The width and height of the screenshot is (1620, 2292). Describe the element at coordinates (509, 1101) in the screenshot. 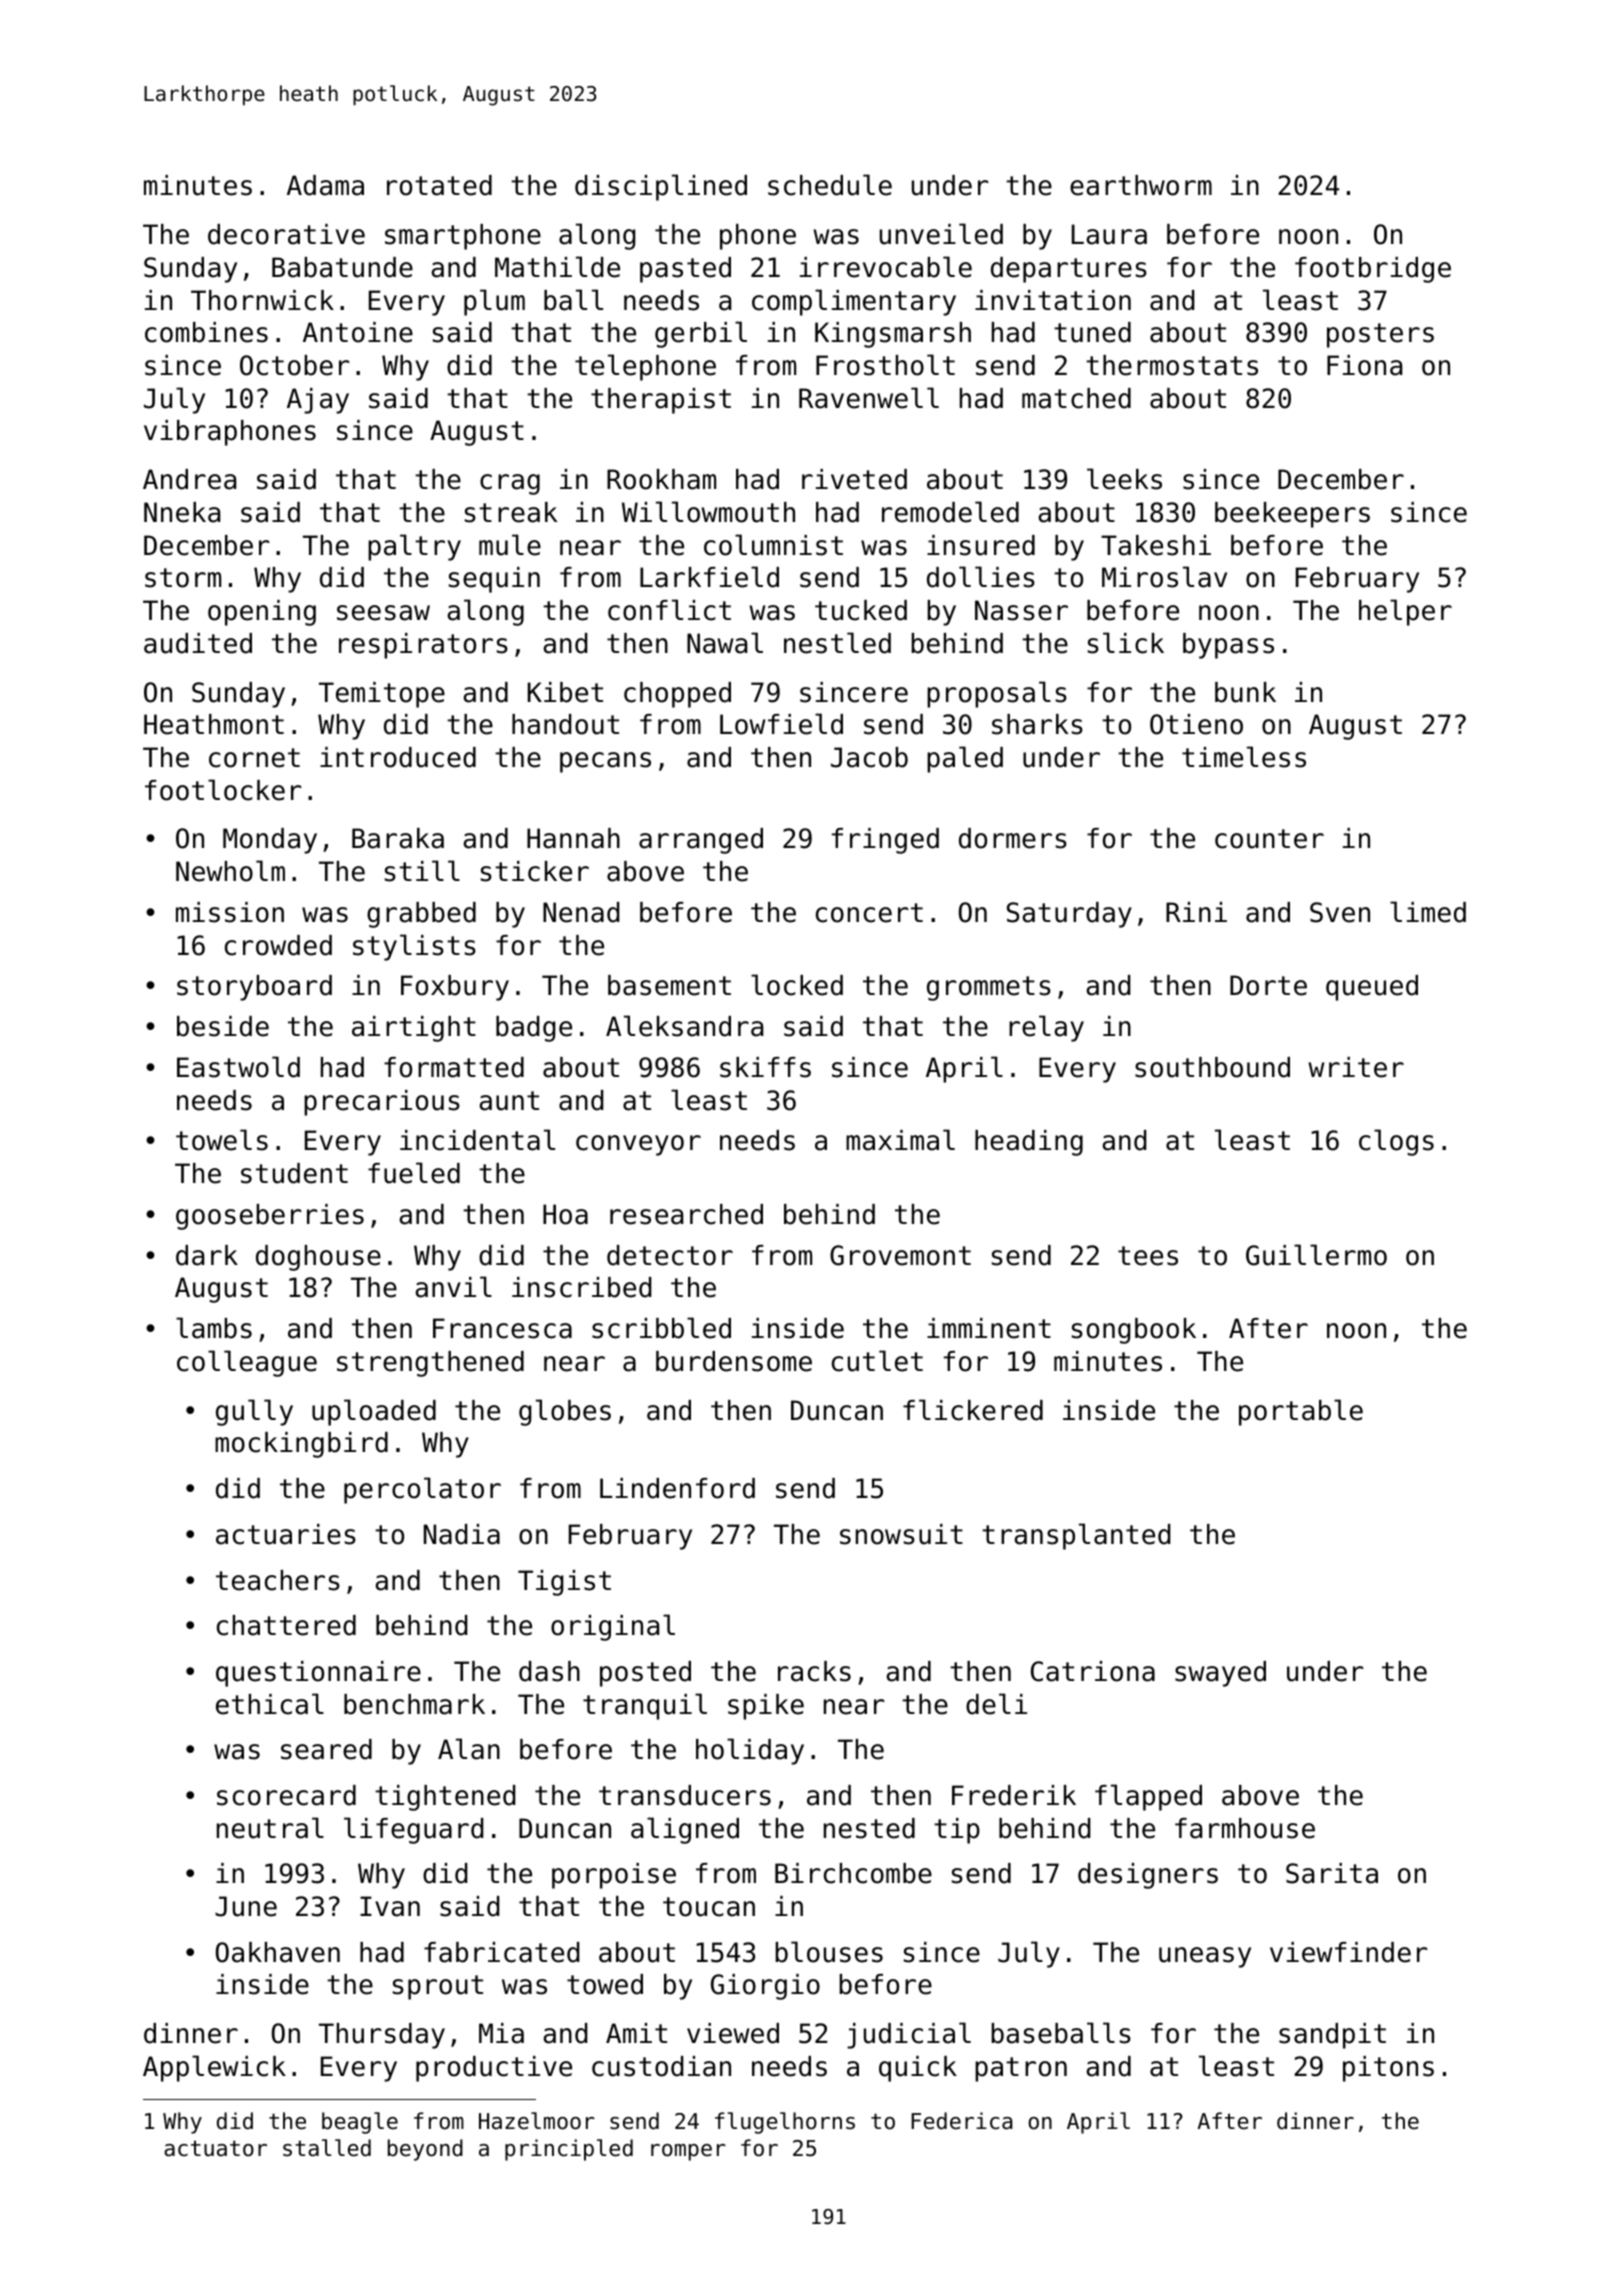

I see `aunt` at that location.
